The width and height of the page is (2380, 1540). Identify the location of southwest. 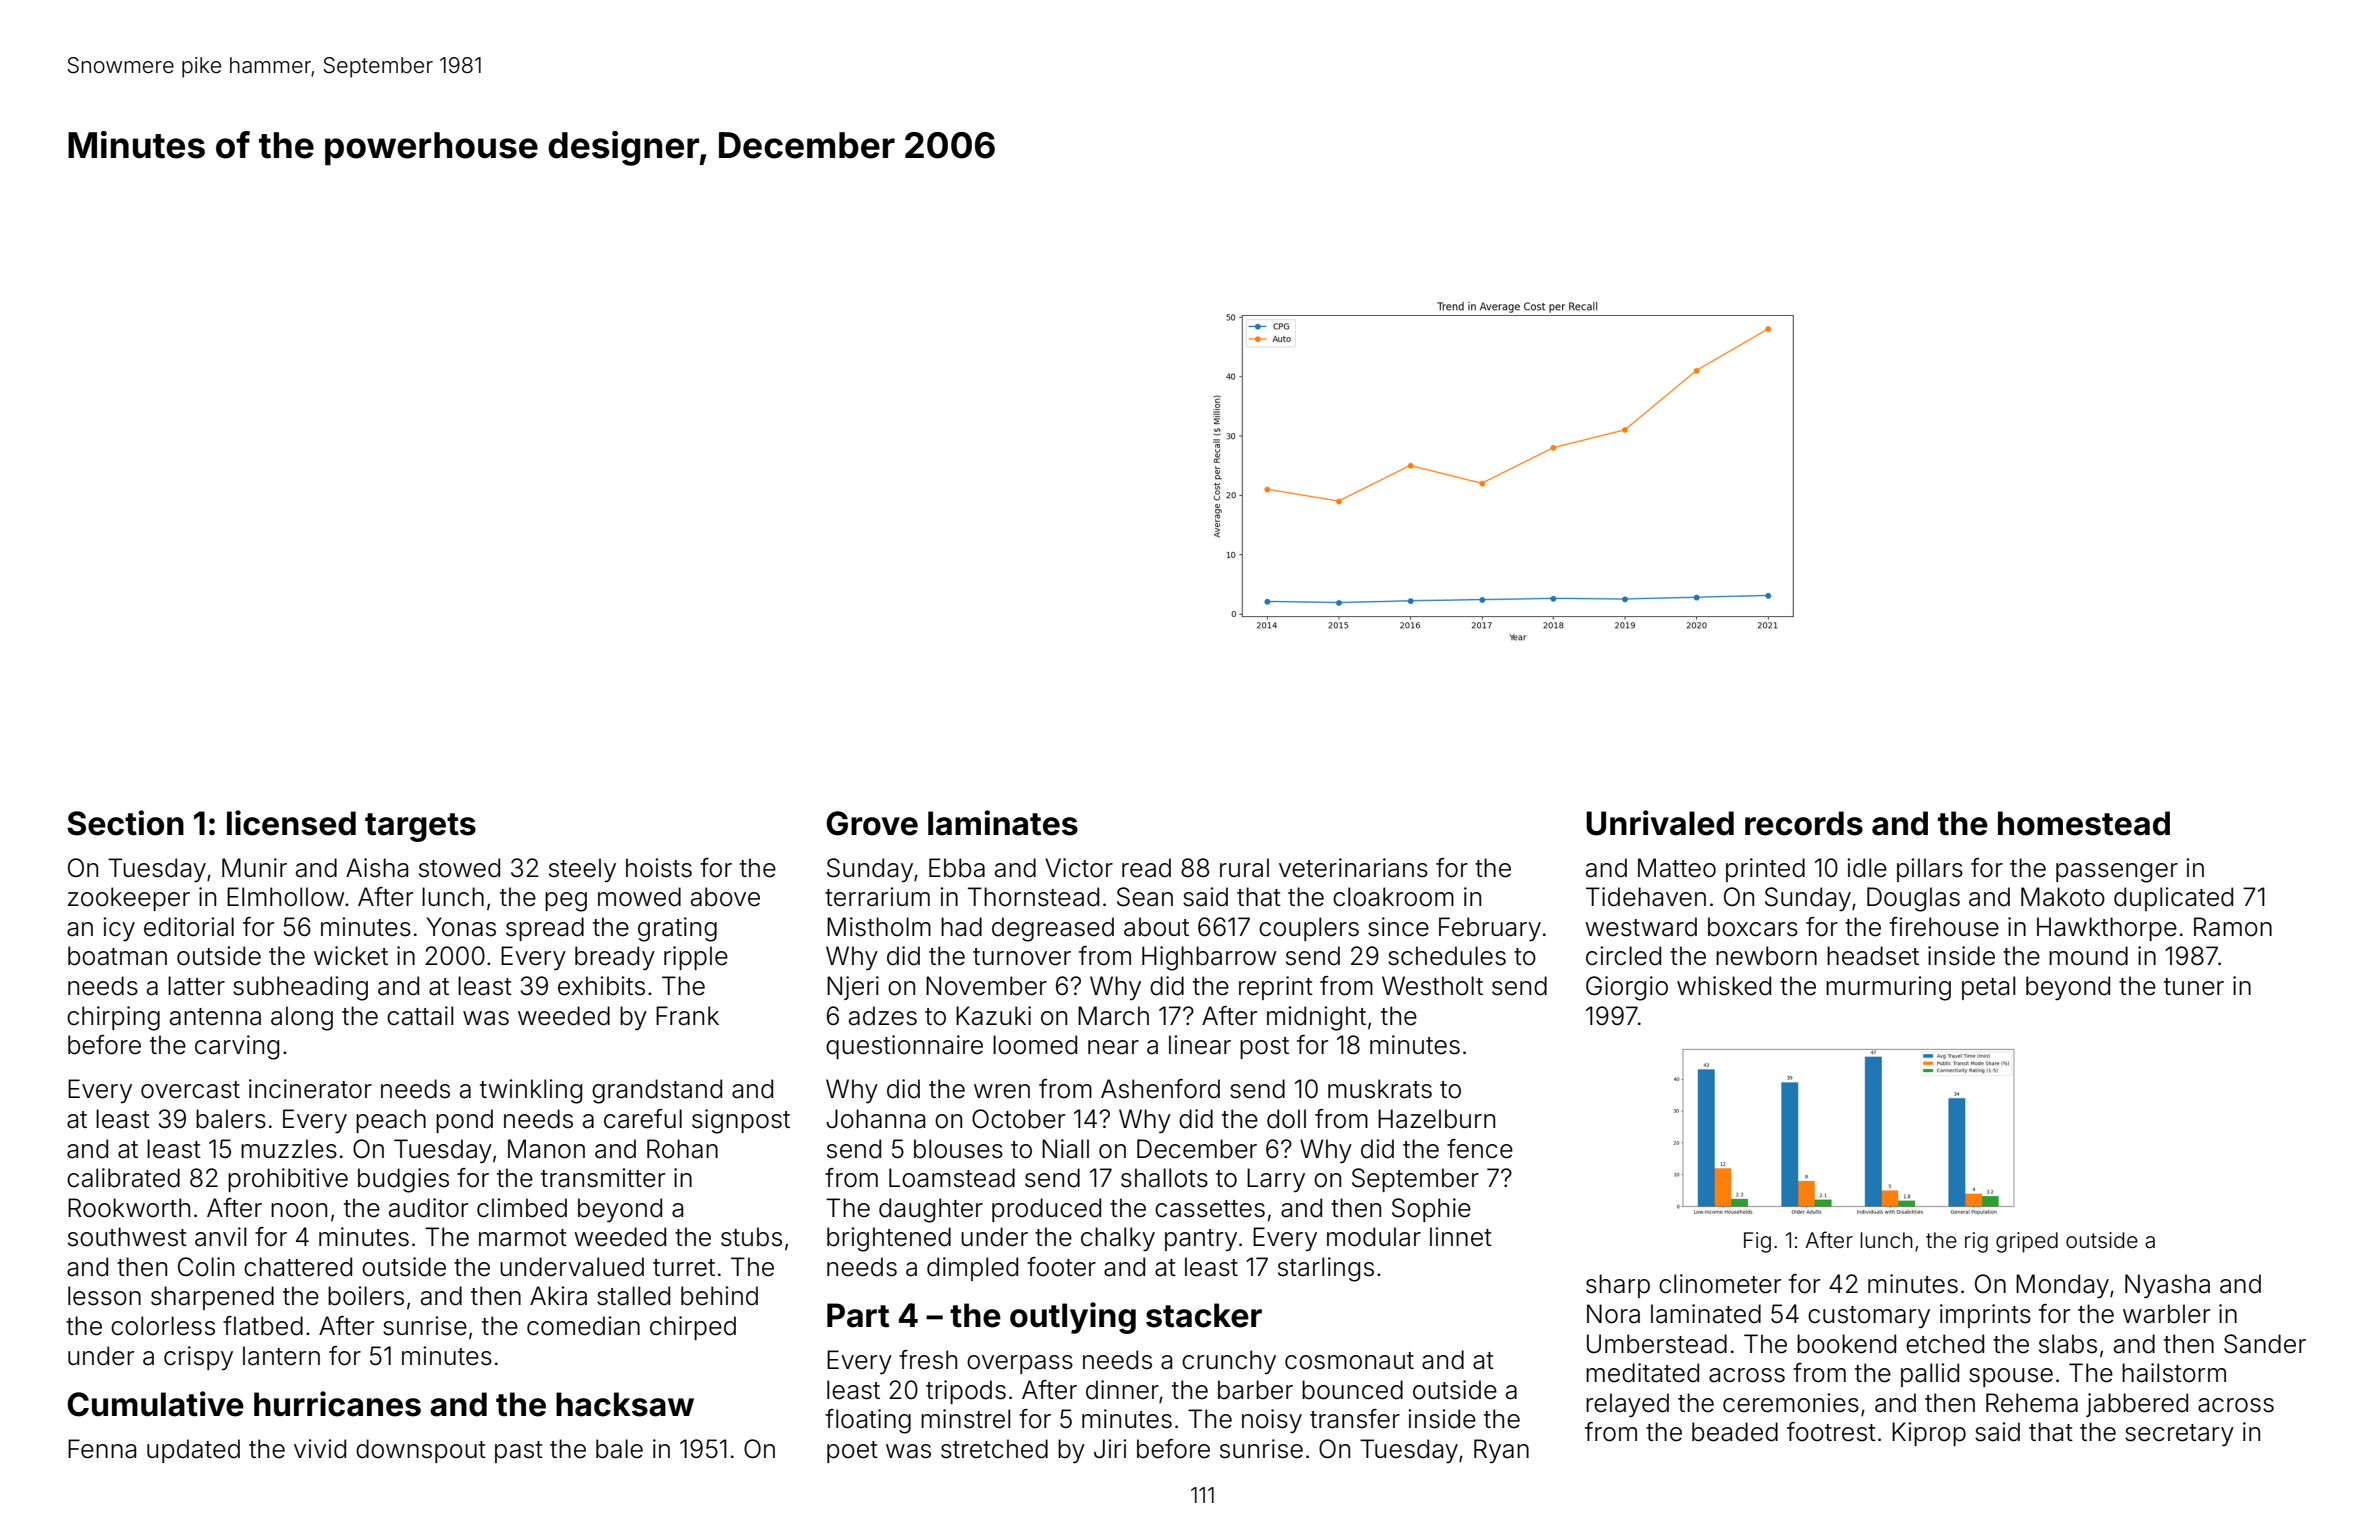
(127, 1237).
